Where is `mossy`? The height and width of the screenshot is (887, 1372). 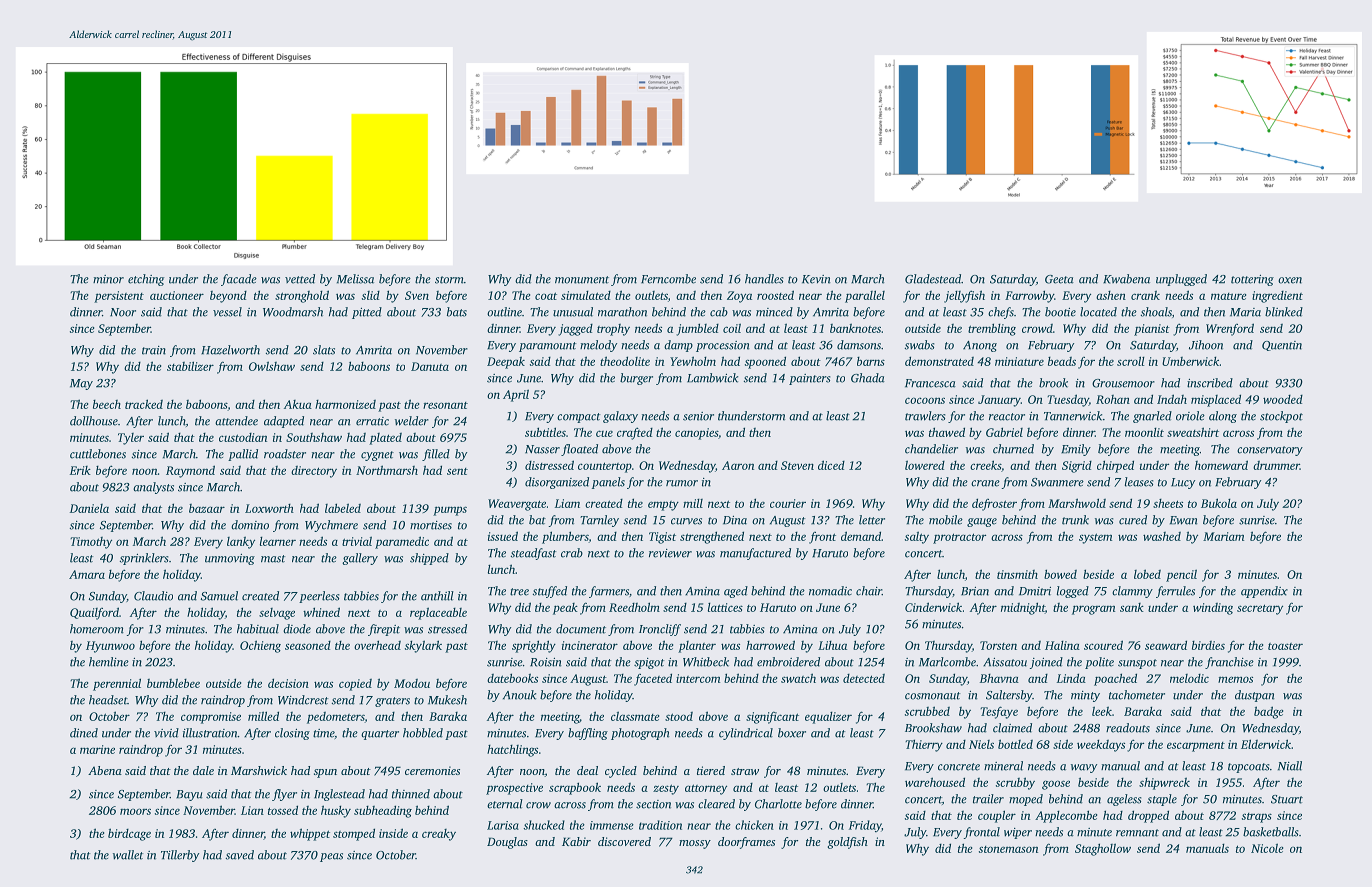 mossy is located at coordinates (695, 844).
